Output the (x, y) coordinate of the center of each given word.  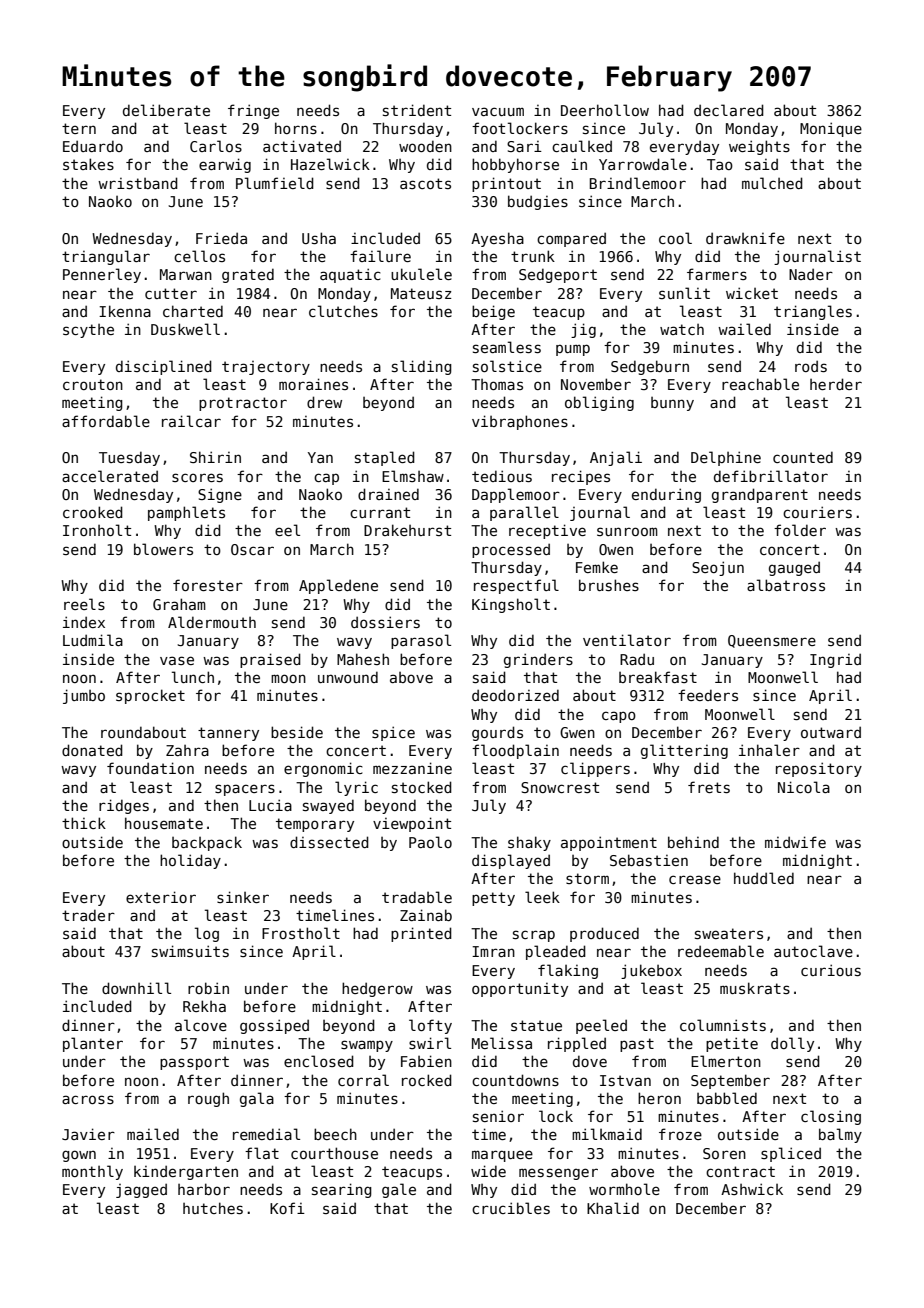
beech (335, 1134)
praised (270, 660)
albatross (786, 585)
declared (729, 110)
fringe (253, 111)
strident (417, 110)
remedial (266, 1134)
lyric (356, 788)
